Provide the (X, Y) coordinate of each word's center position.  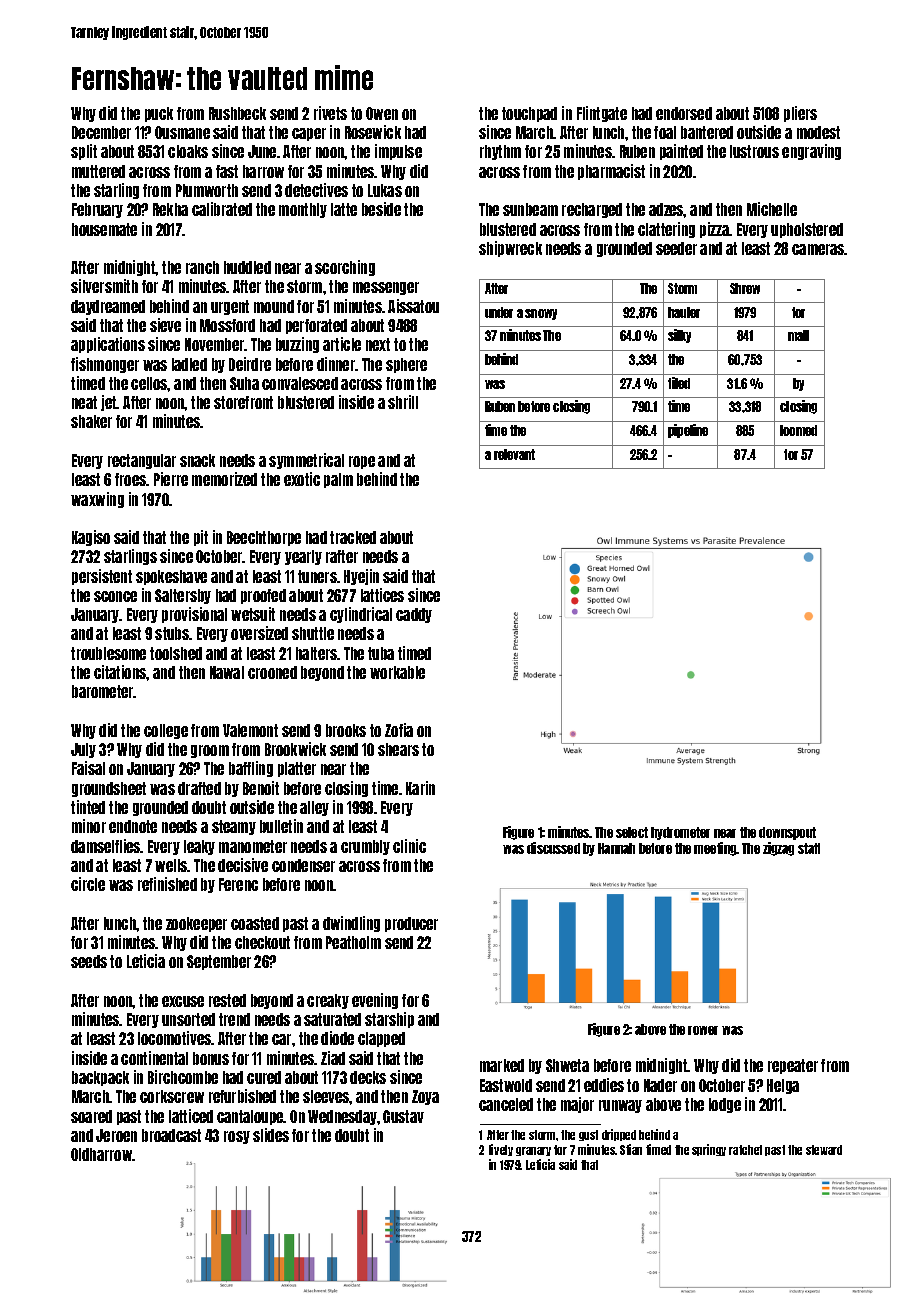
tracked (353, 537)
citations (120, 672)
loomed (798, 430)
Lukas (385, 190)
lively (501, 1150)
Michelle (772, 209)
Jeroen (116, 1135)
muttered (98, 171)
